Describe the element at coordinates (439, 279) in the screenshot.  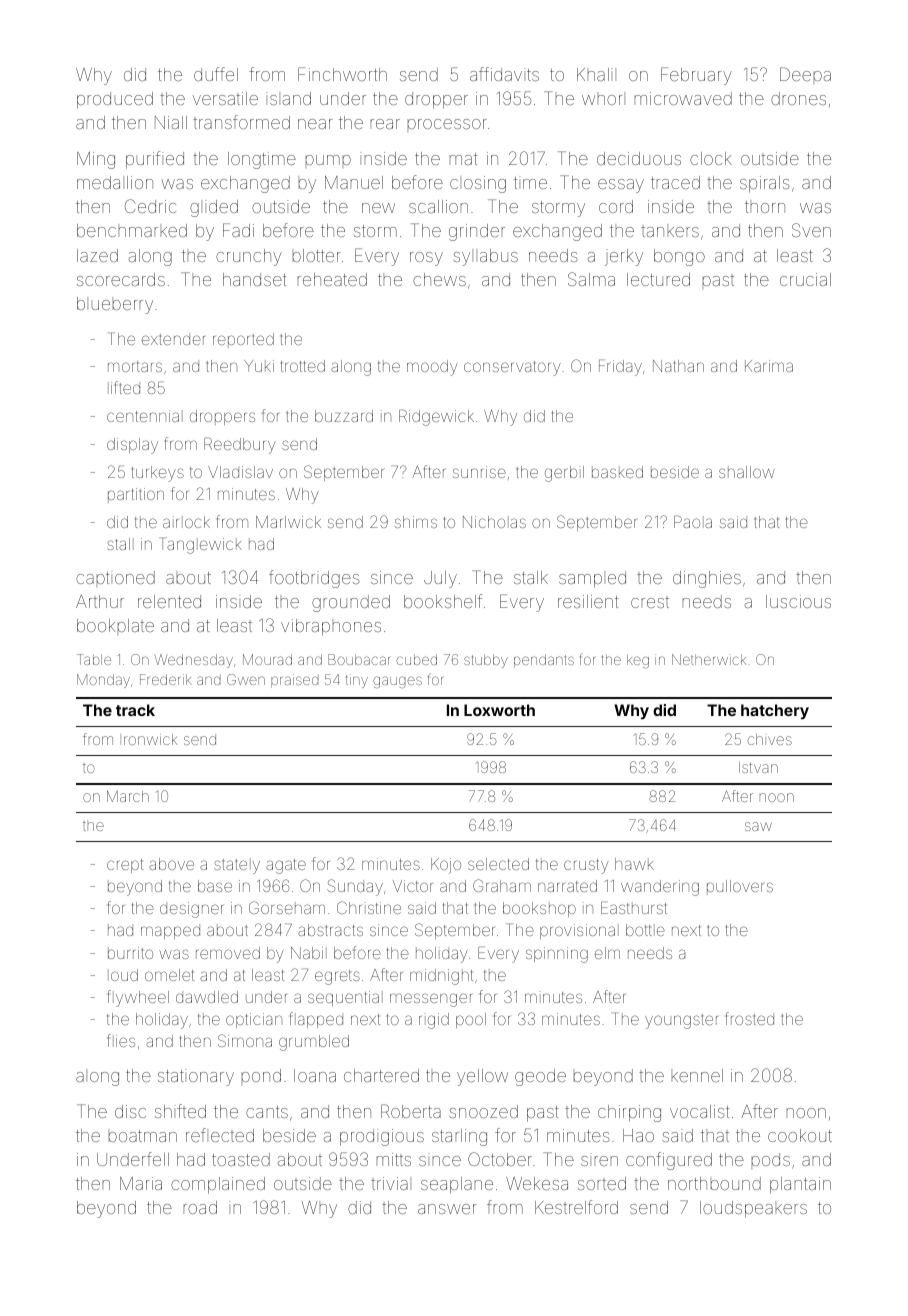
I see `chews` at that location.
